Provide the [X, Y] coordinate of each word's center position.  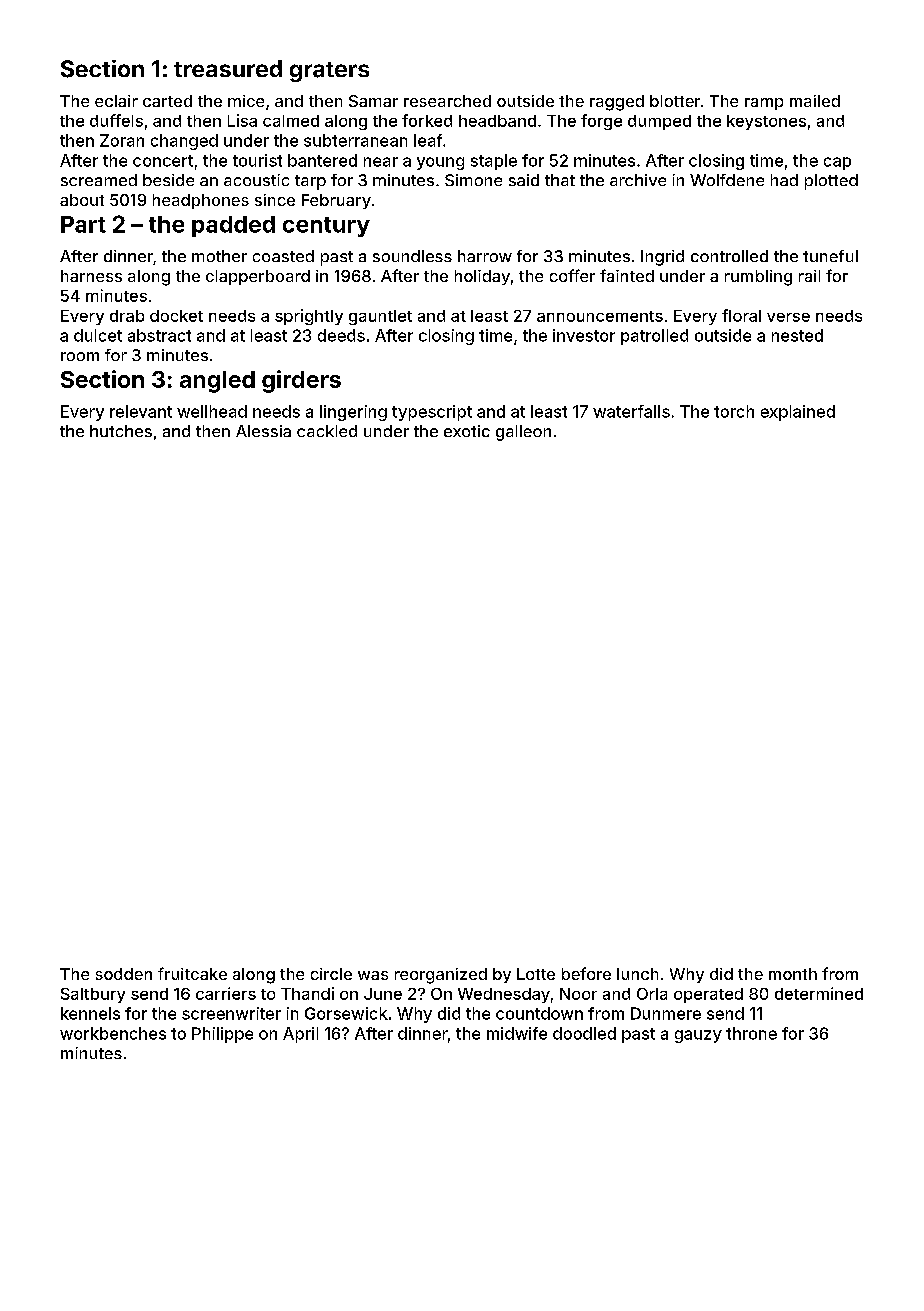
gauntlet [380, 317]
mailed [815, 101]
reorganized [441, 976]
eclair [116, 101]
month [793, 974]
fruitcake [192, 973]
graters [329, 72]
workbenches [113, 1033]
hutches [121, 431]
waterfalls [631, 411]
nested [797, 335]
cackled [327, 431]
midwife [517, 1033]
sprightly [309, 317]
